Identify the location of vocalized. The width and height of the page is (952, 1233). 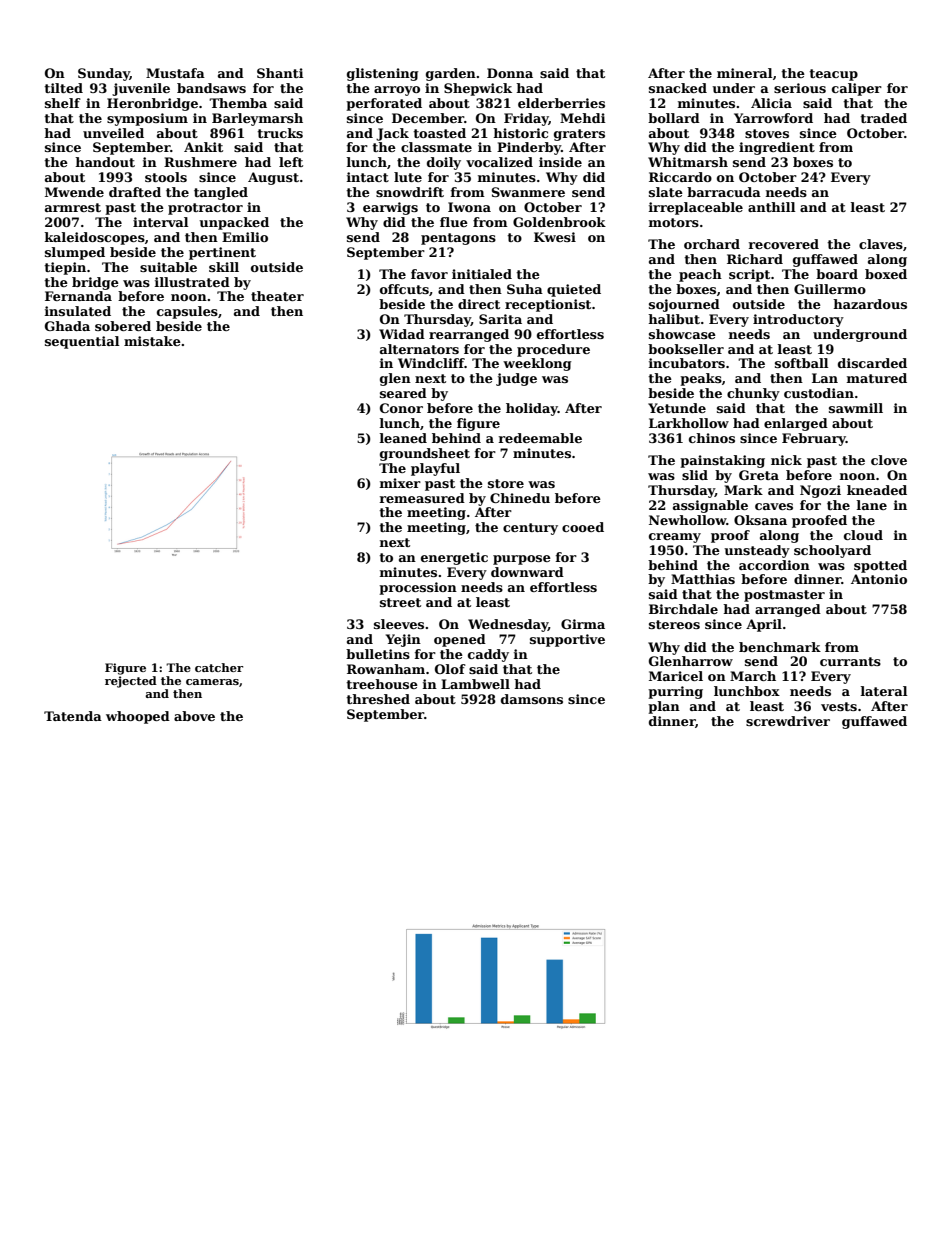
(499, 162).
